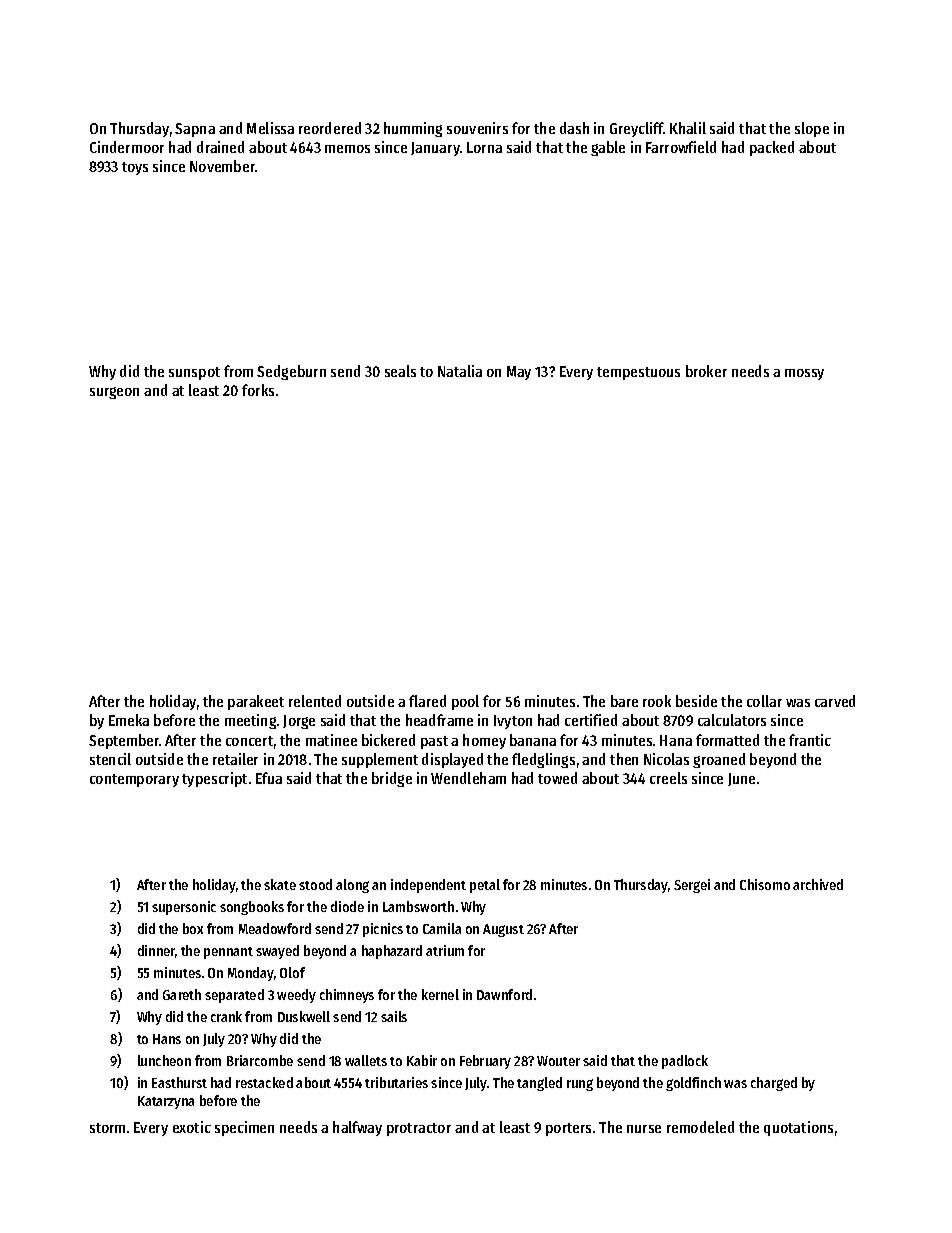 This image has height=1233, width=952. I want to click on Sedgeburn, so click(291, 372).
